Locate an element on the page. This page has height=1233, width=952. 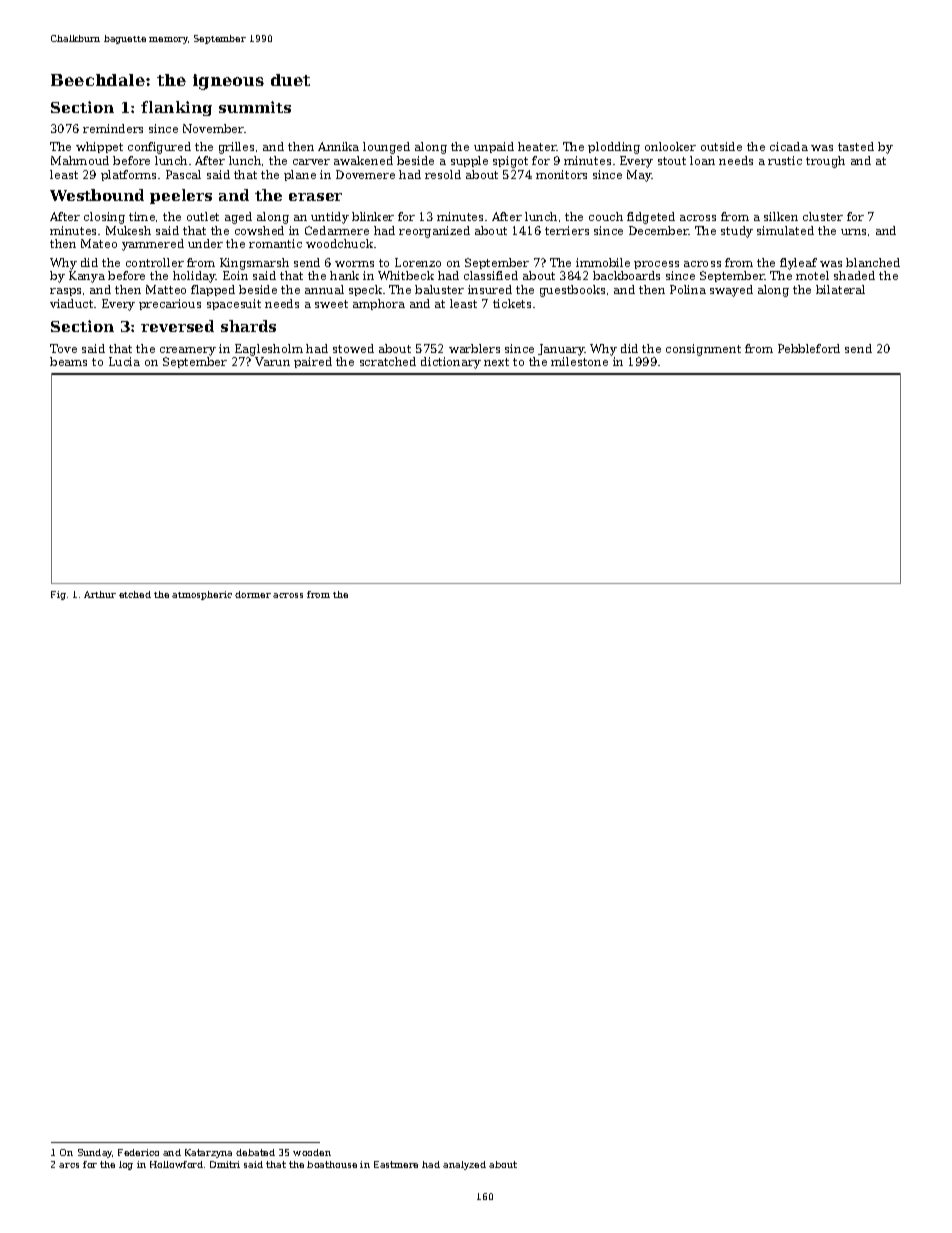
Pebbleford is located at coordinates (809, 348).
